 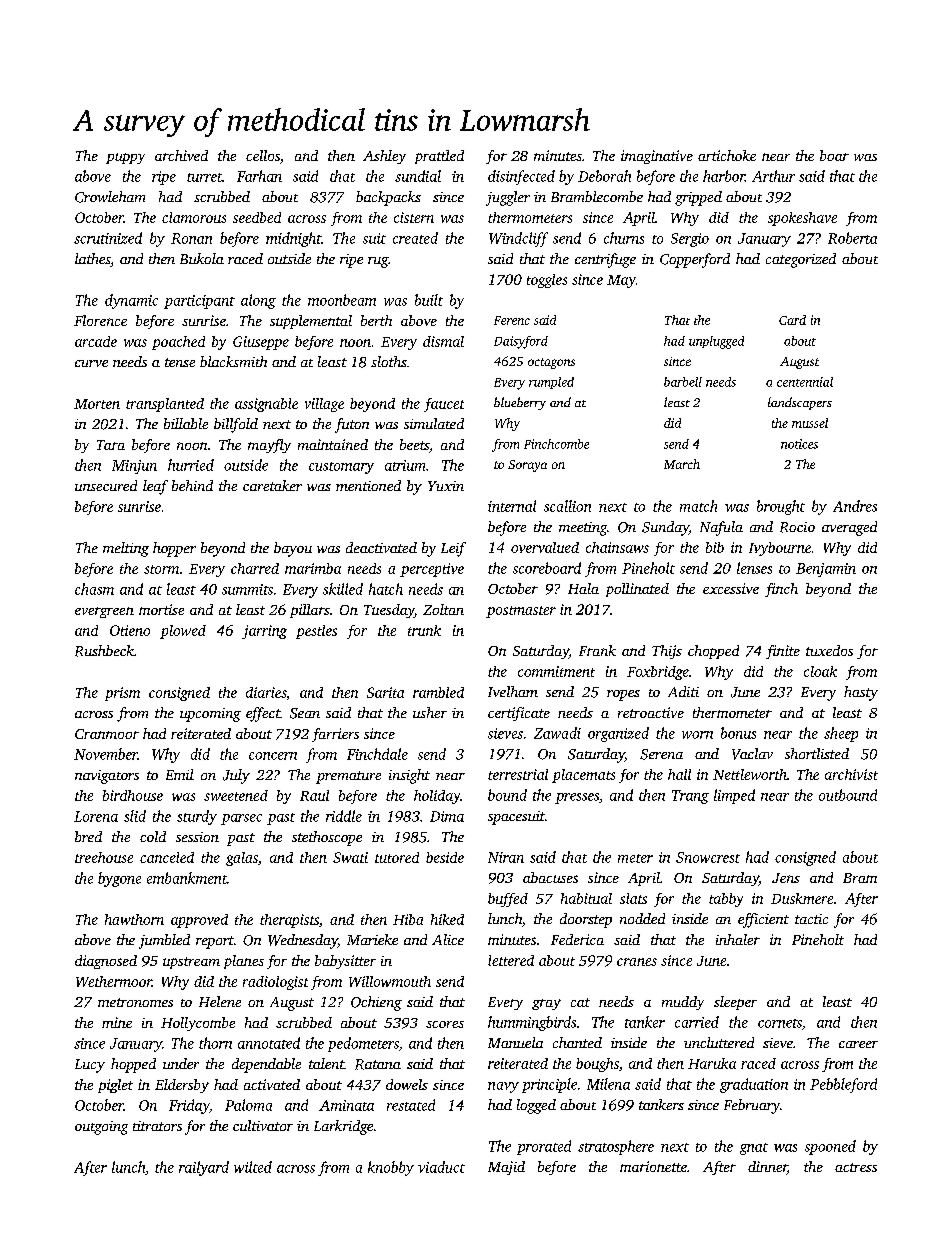 What do you see at coordinates (604, 176) in the screenshot?
I see `Deborah` at bounding box center [604, 176].
